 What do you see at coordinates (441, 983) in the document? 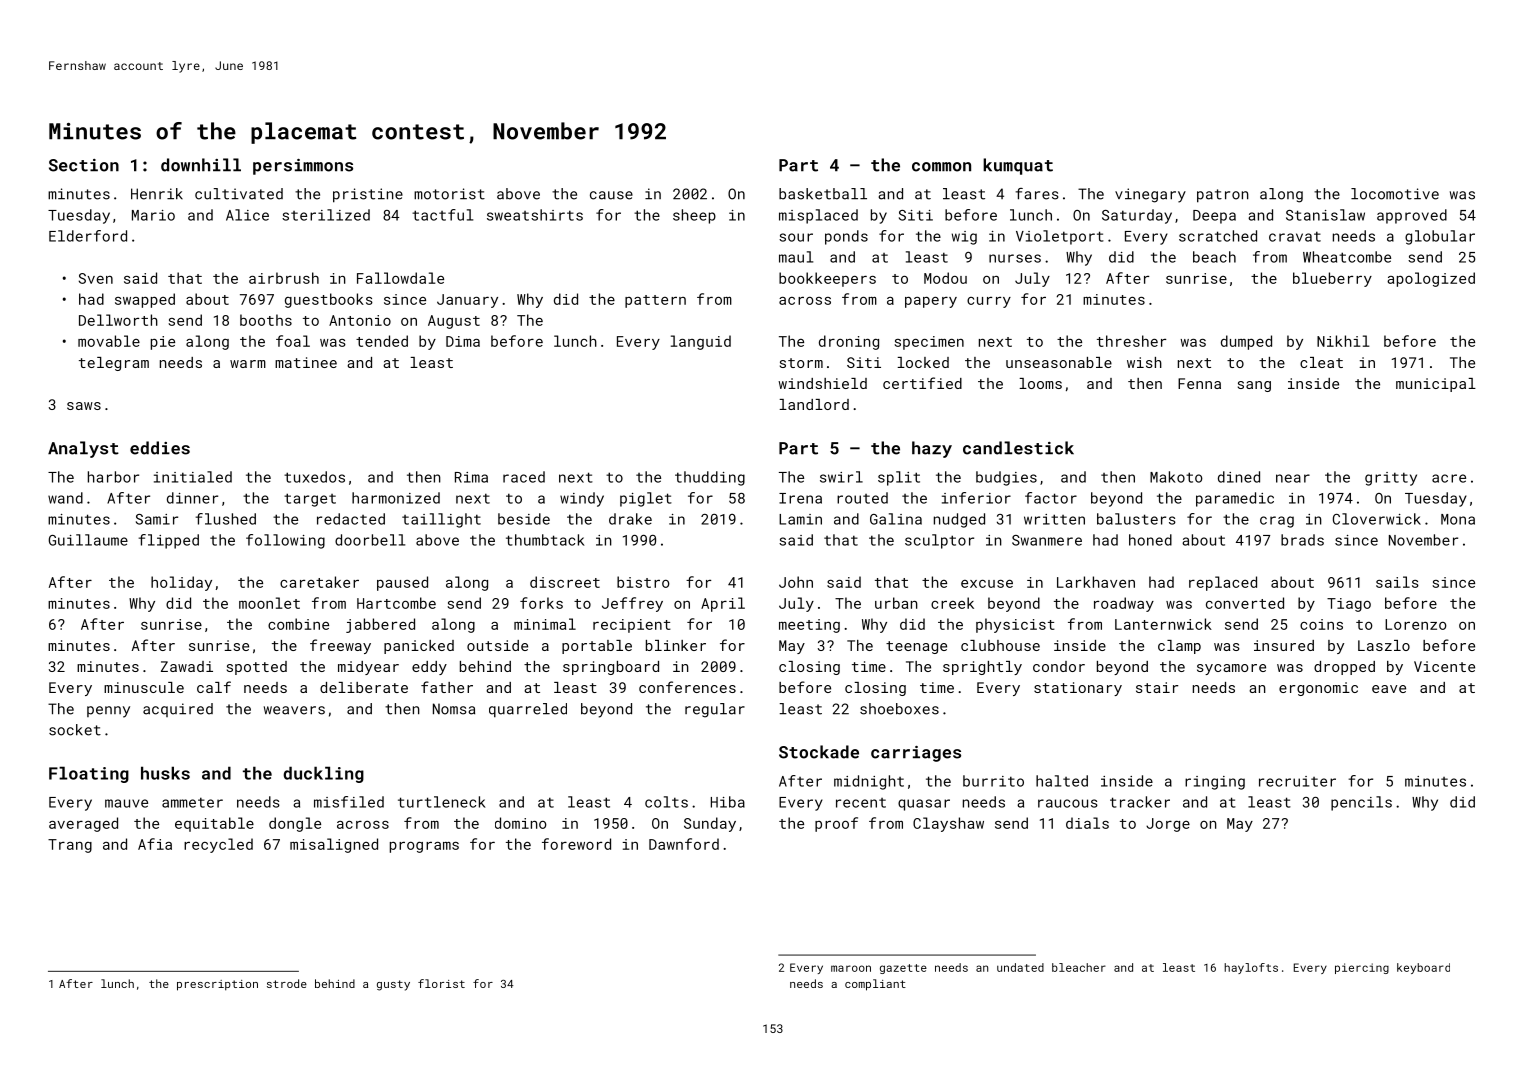
I see `florist` at bounding box center [441, 983].
